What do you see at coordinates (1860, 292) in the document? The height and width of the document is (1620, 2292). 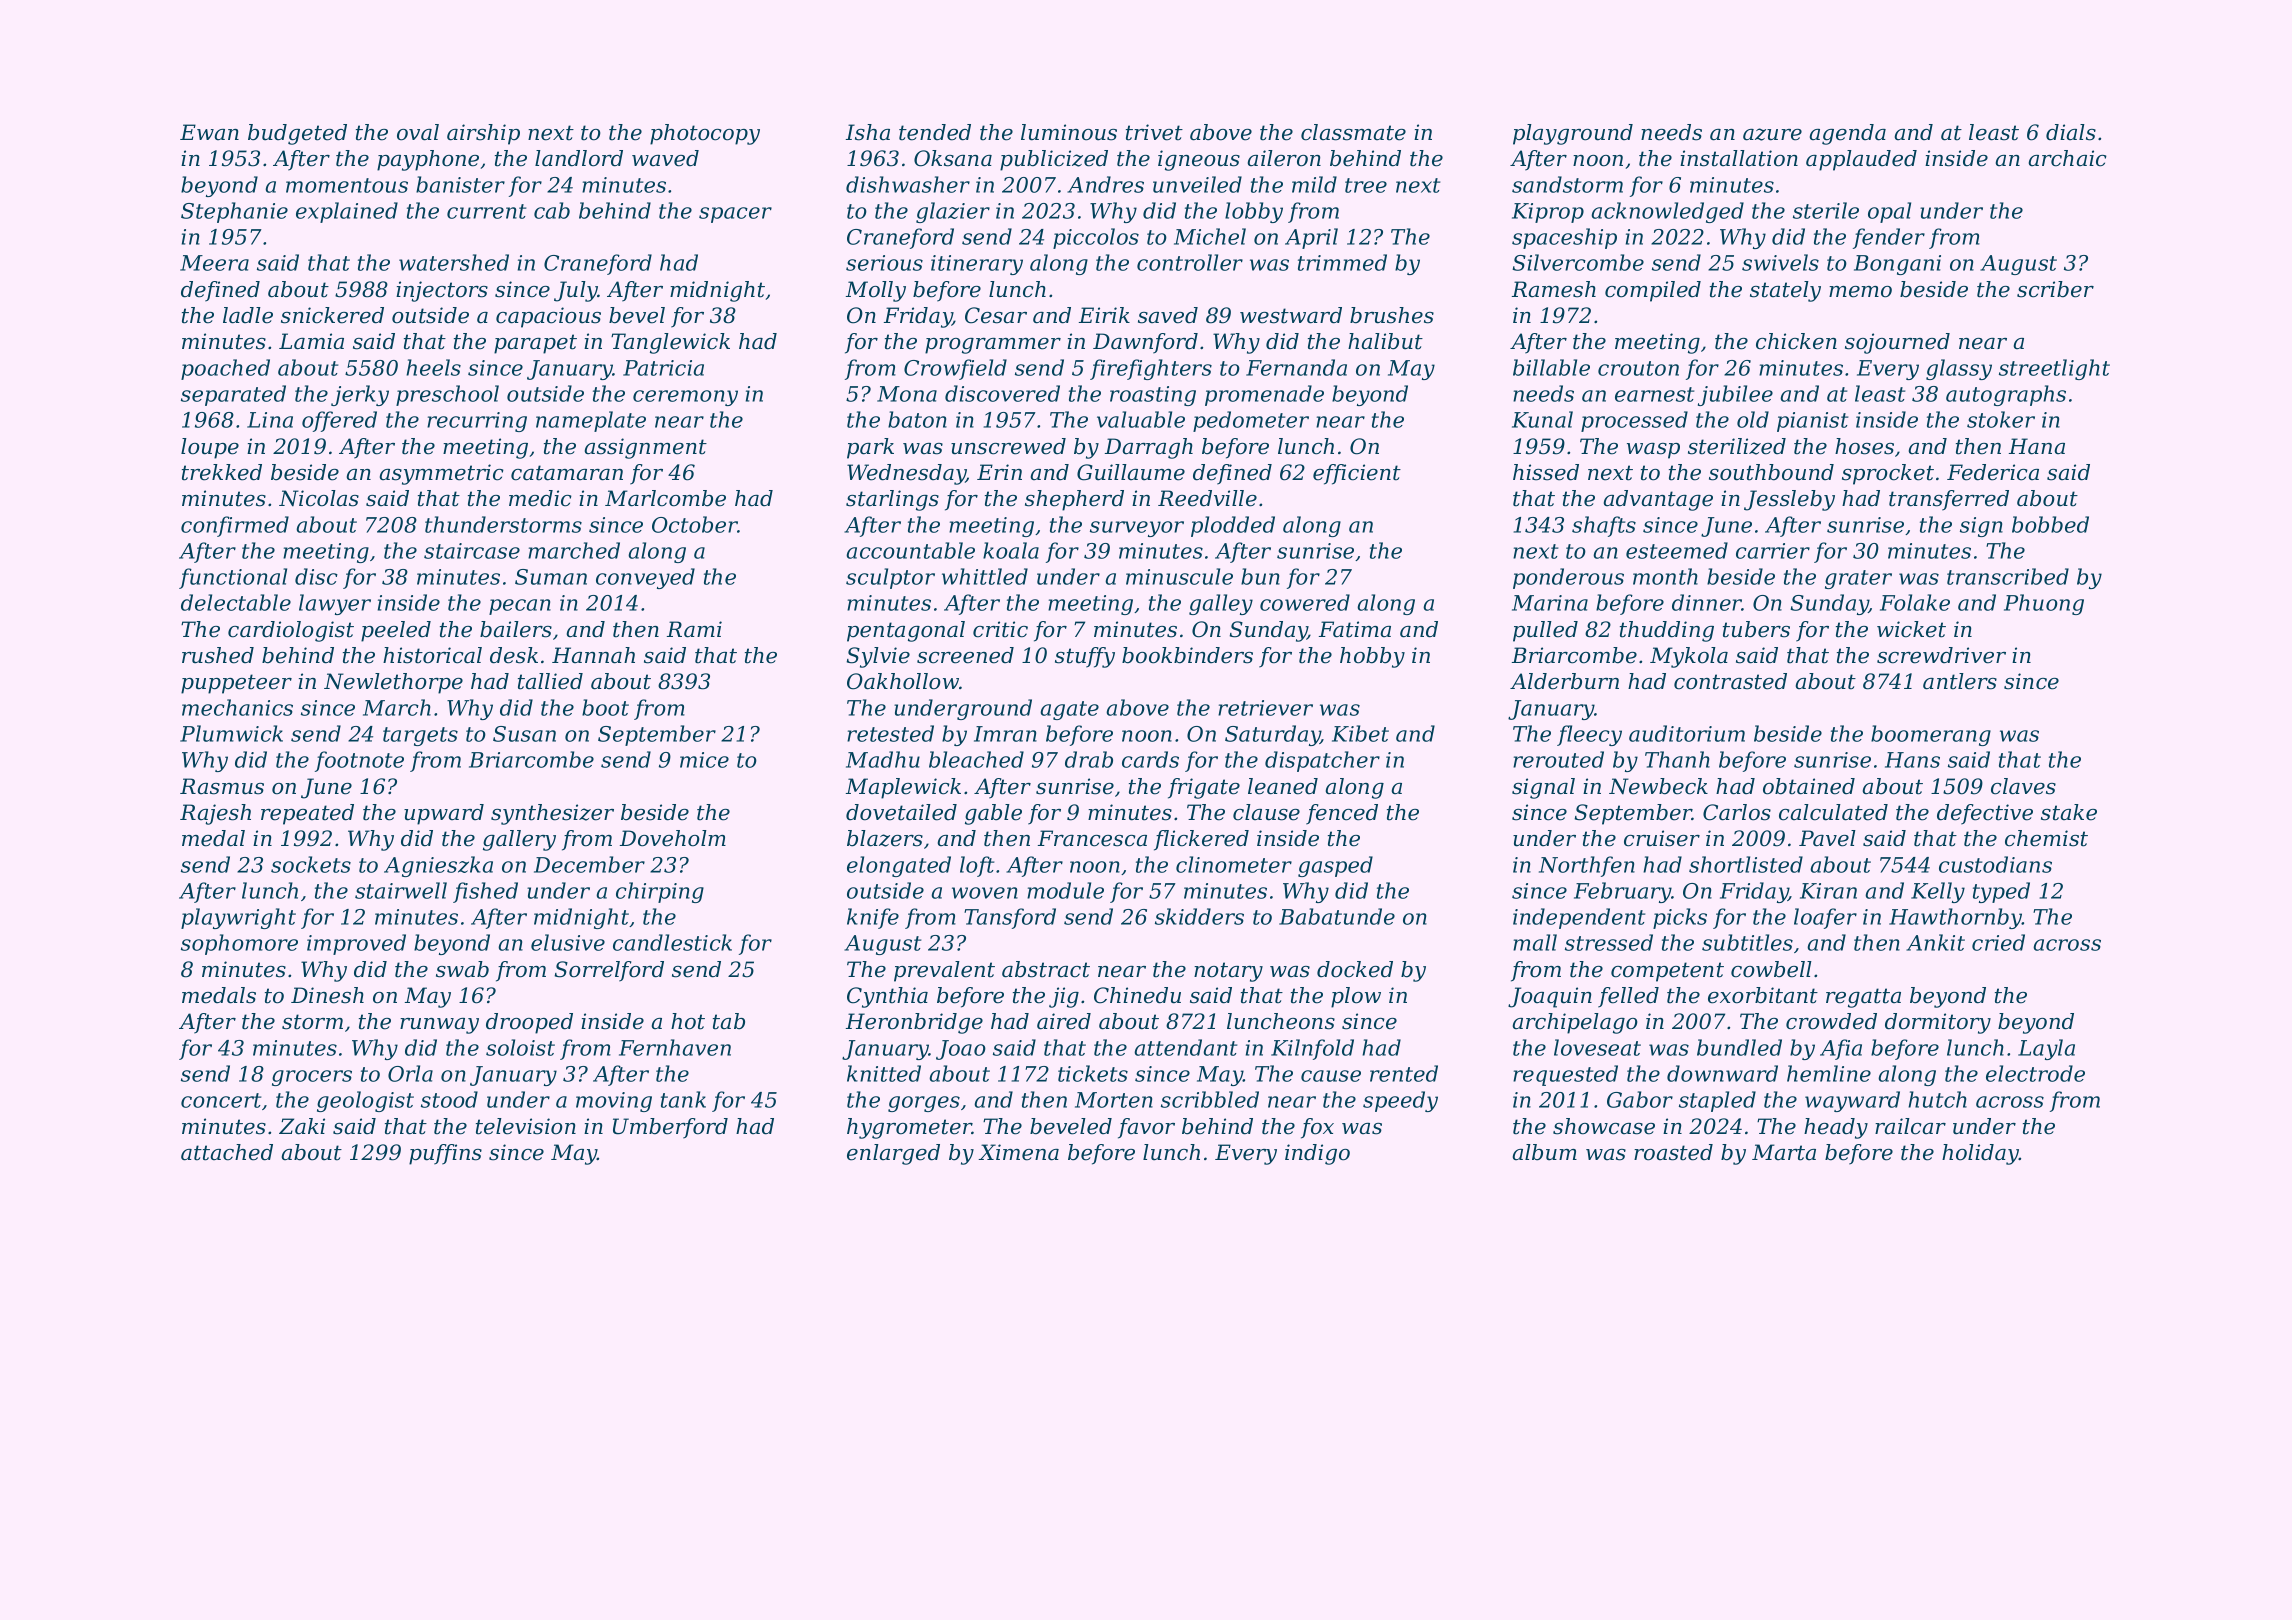 I see `memo` at bounding box center [1860, 292].
